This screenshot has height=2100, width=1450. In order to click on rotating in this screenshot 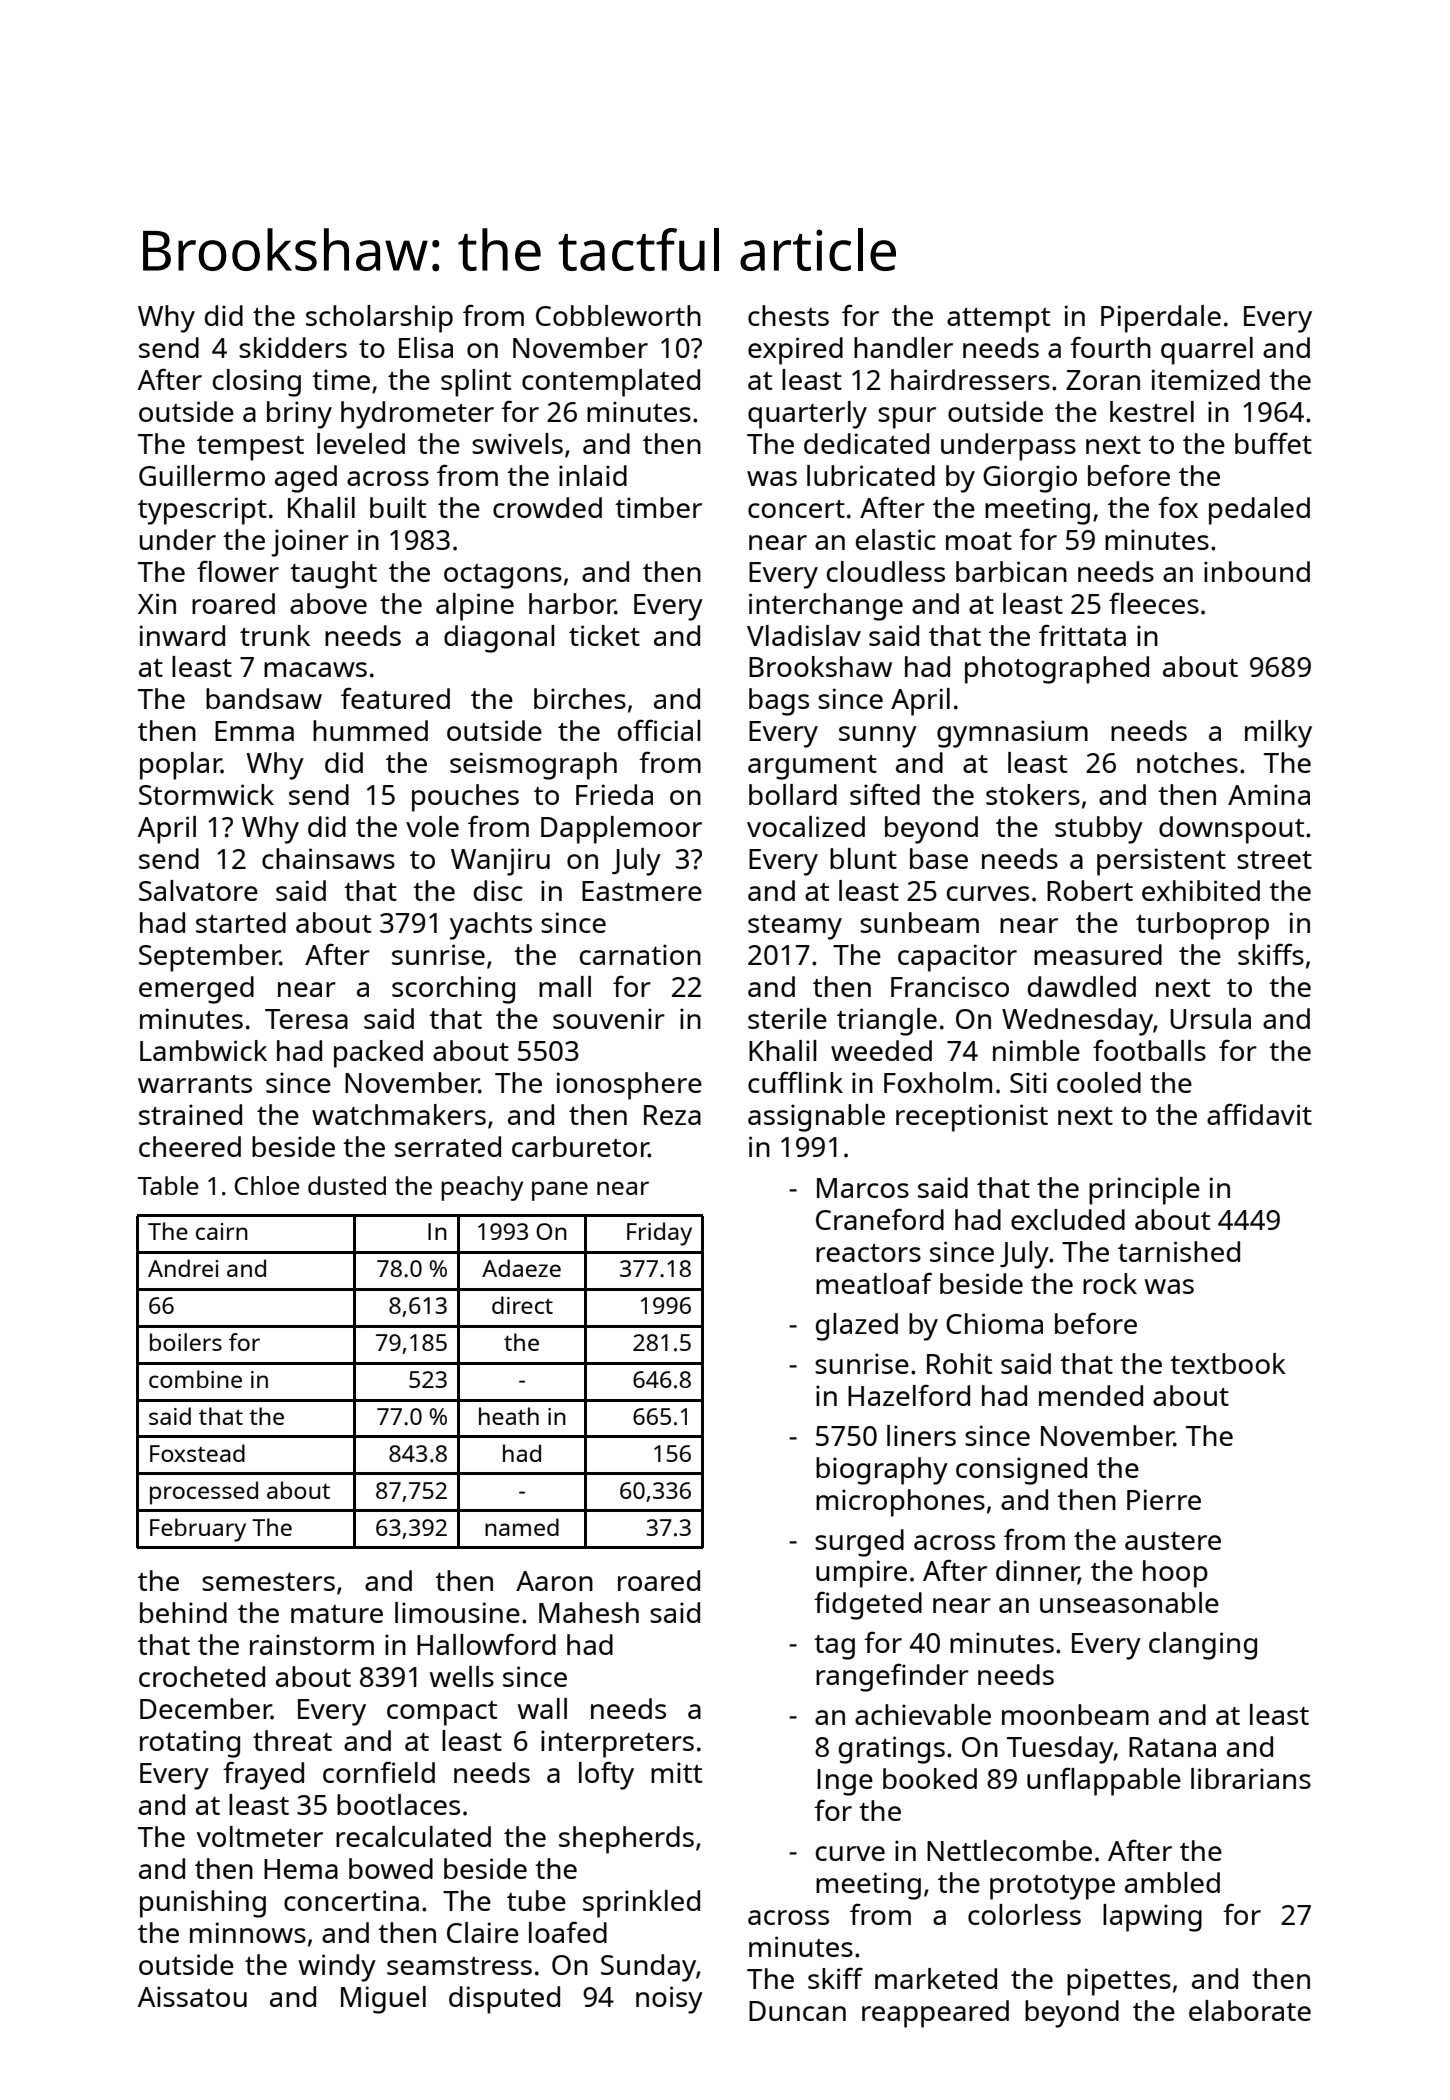, I will do `click(190, 1744)`.
